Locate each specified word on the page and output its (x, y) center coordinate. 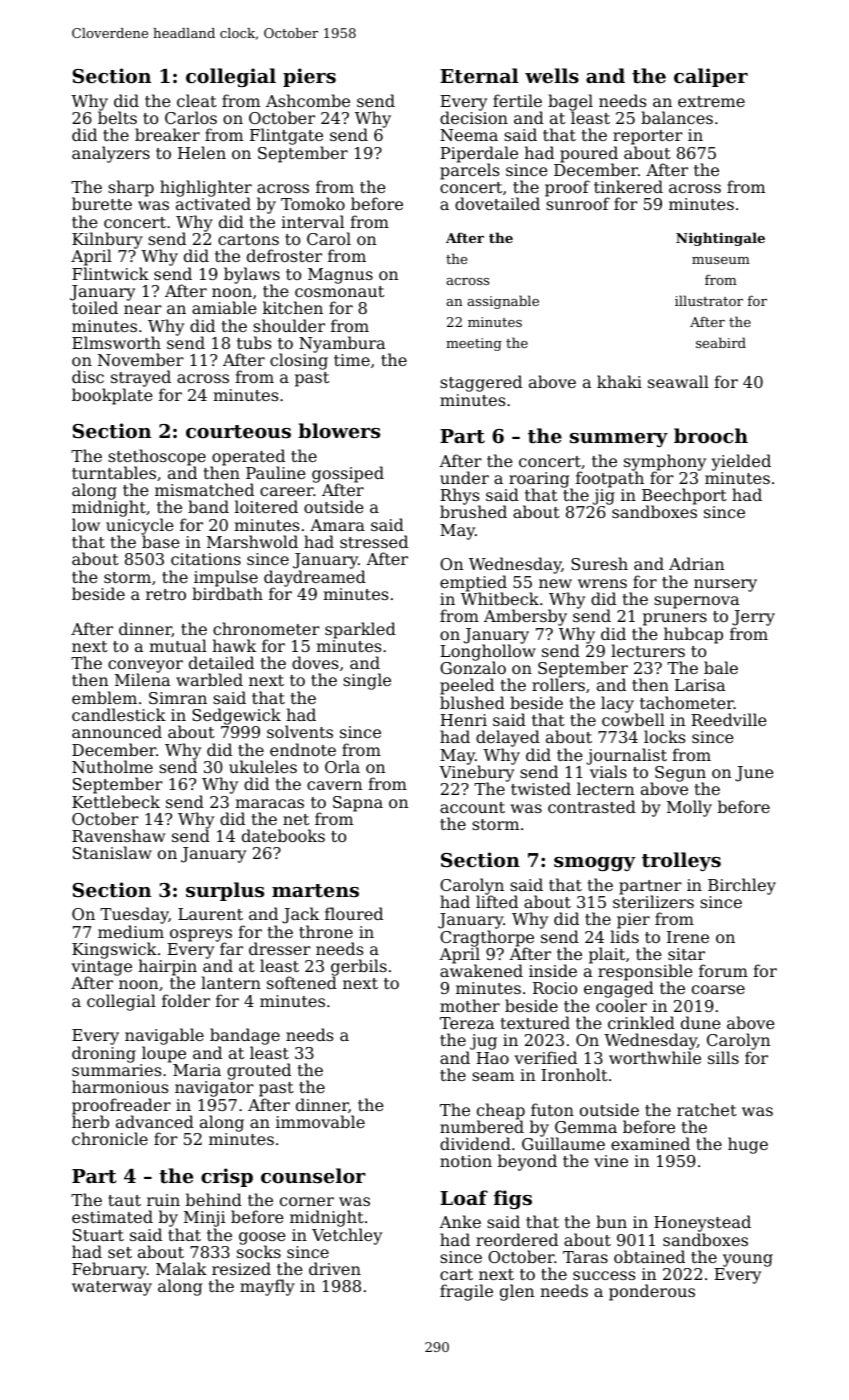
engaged (619, 990)
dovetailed (497, 203)
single (367, 681)
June (754, 774)
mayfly (267, 1287)
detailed (221, 662)
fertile (517, 100)
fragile (466, 1292)
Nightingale (720, 239)
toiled (95, 308)
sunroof (578, 204)
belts (117, 117)
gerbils (359, 968)
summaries (116, 1070)
